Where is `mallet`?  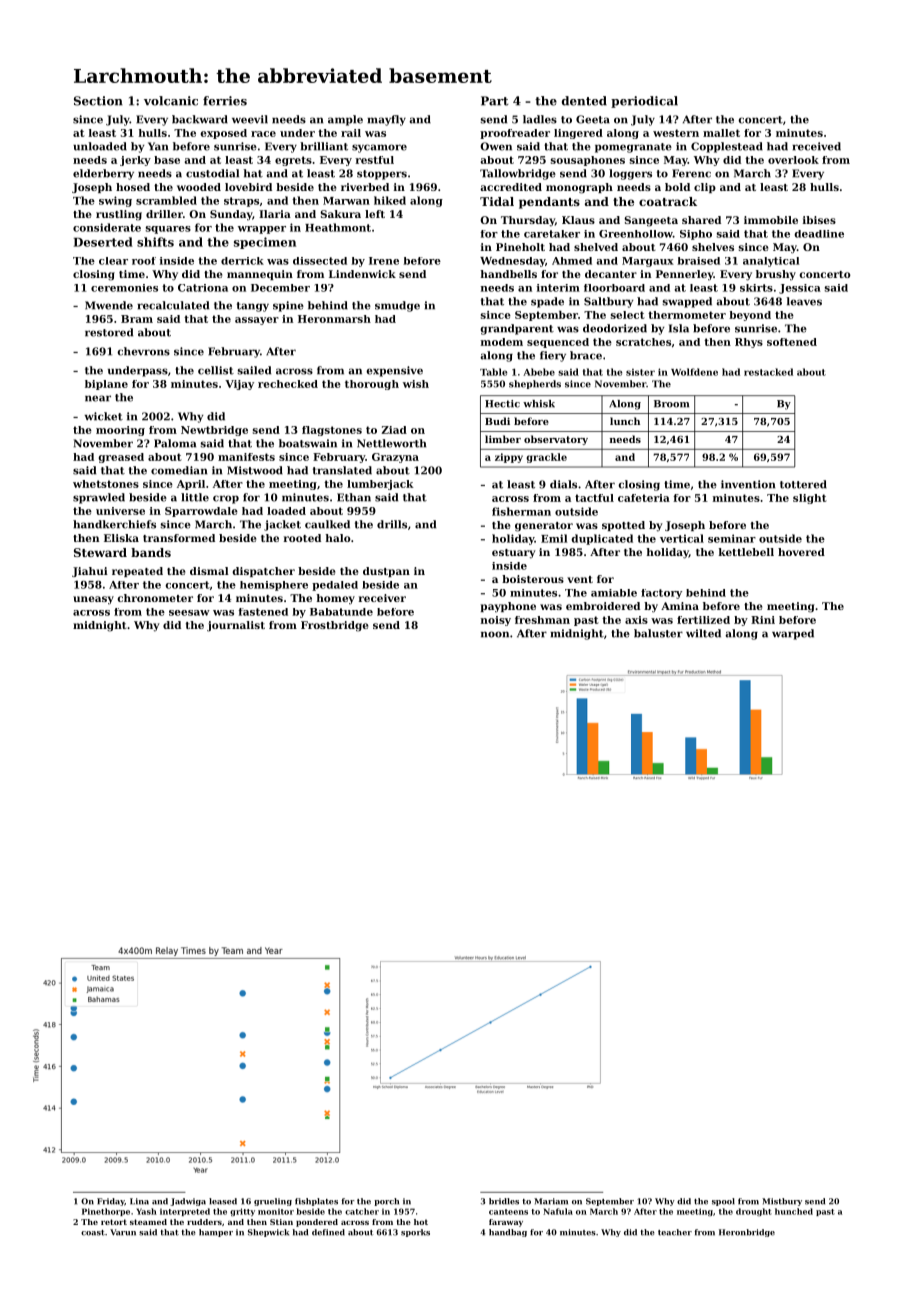 mallet is located at coordinates (721, 133).
